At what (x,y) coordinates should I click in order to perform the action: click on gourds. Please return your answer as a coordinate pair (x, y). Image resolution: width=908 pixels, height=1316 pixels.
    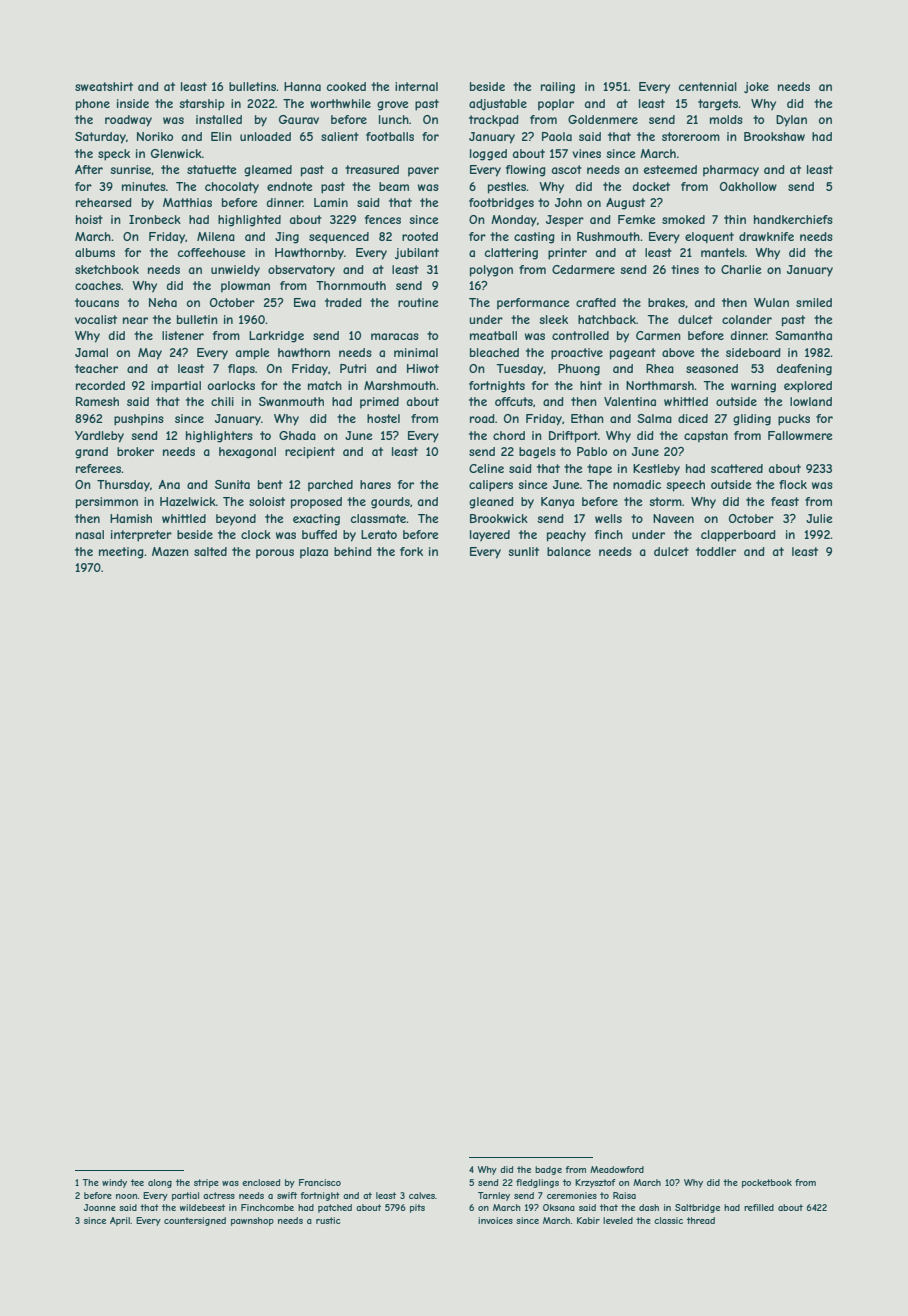
    Looking at the image, I should click on (390, 503).
